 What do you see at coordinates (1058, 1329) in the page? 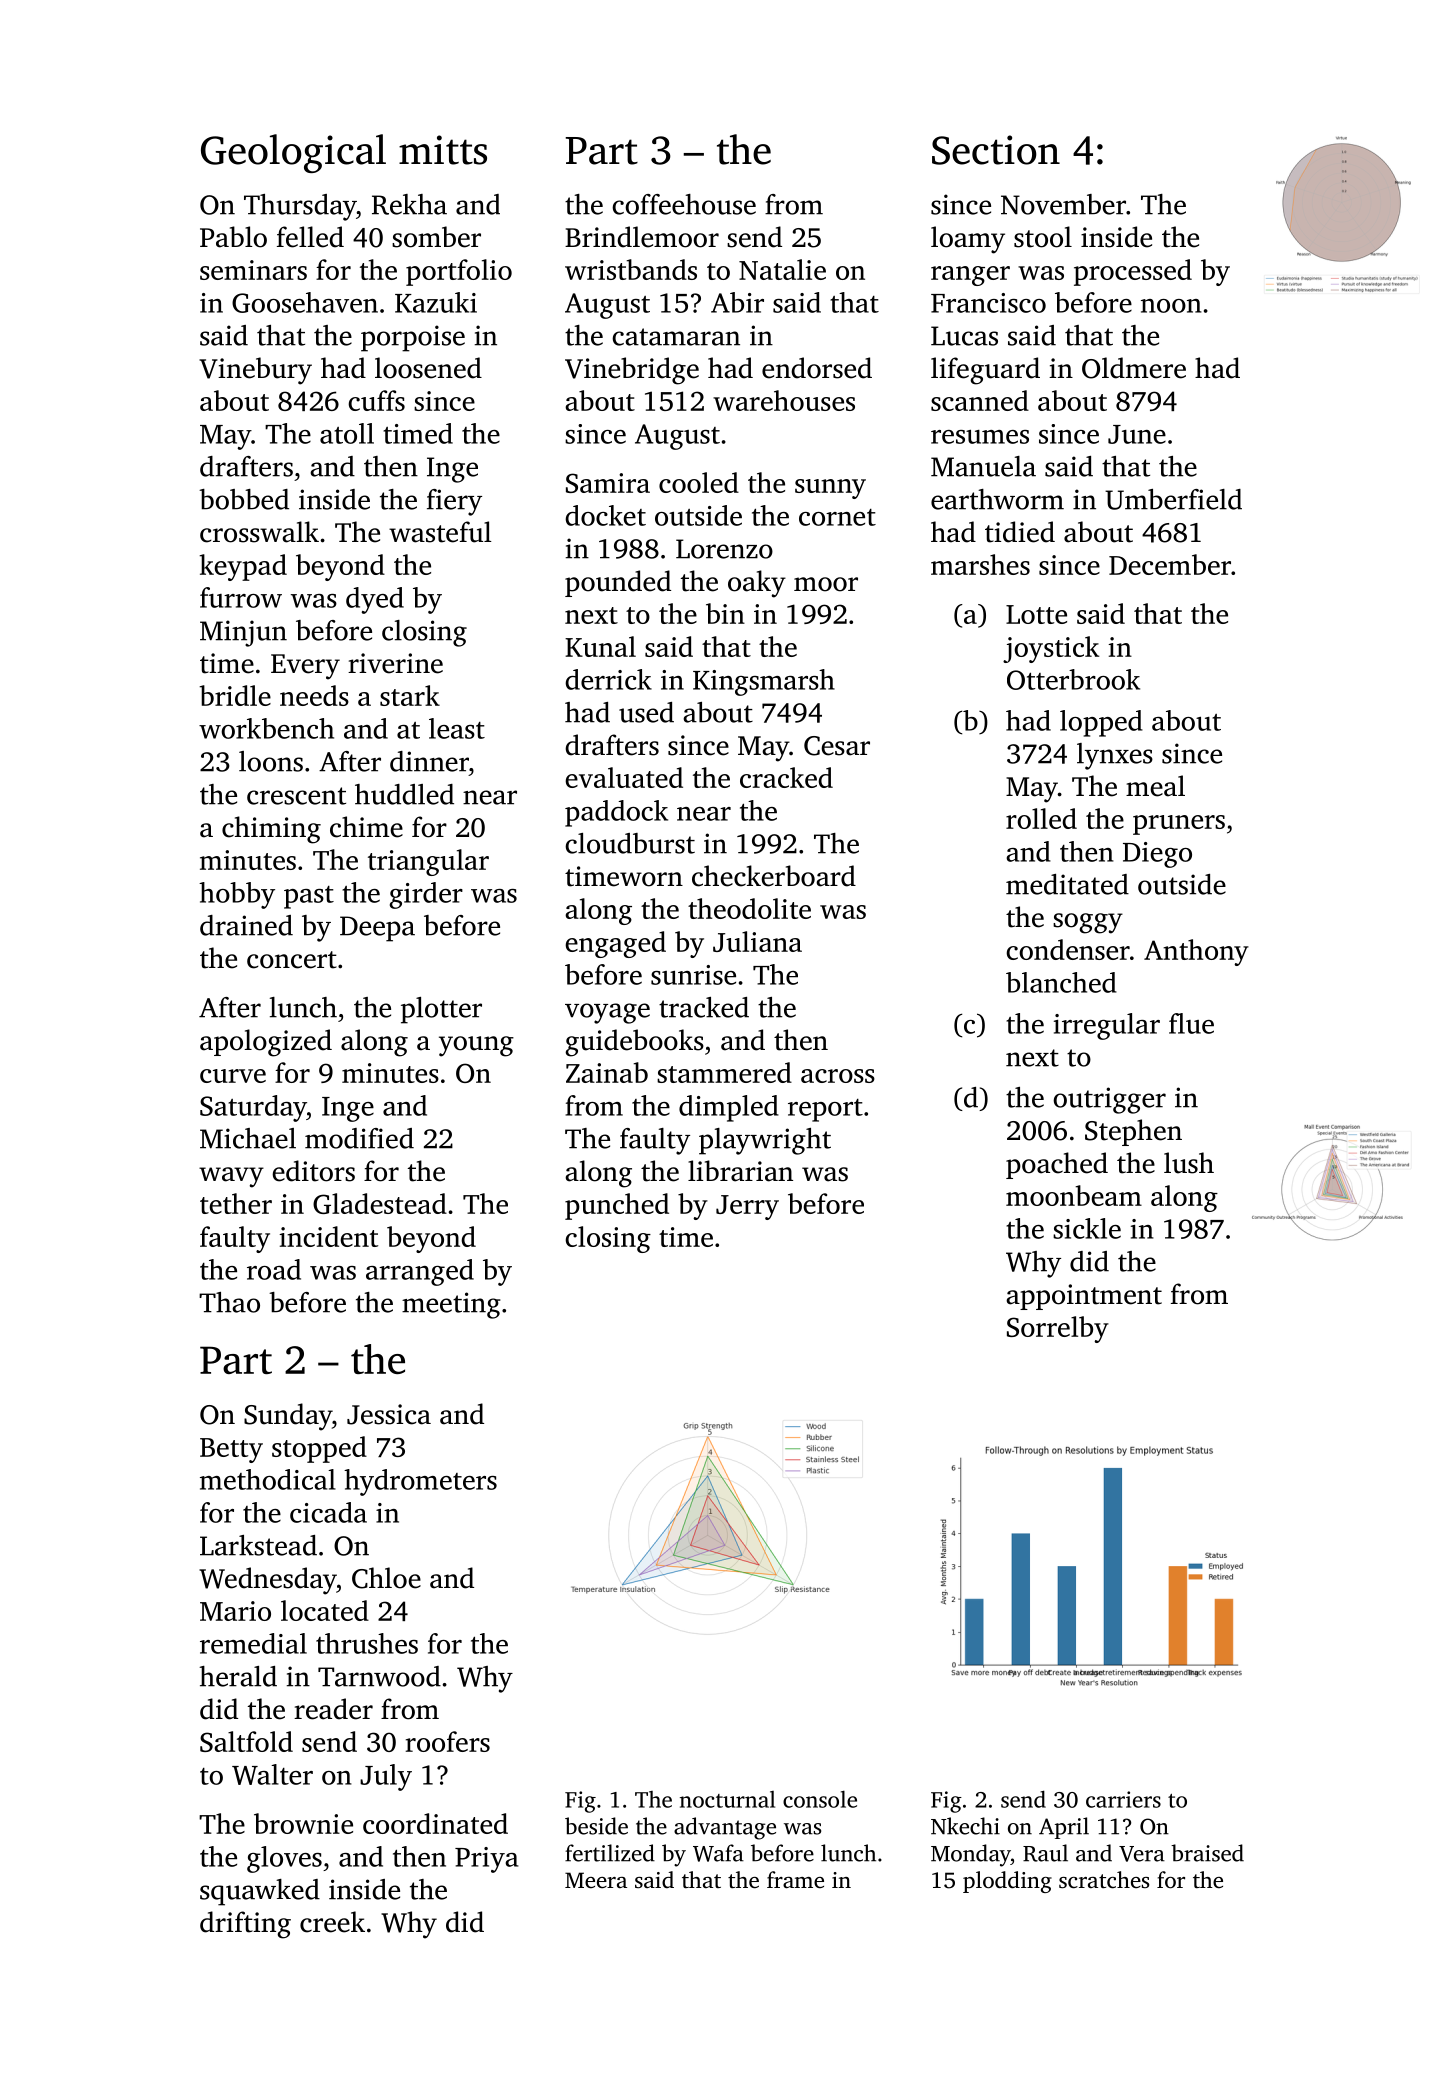
I see `Sorrelby` at bounding box center [1058, 1329].
